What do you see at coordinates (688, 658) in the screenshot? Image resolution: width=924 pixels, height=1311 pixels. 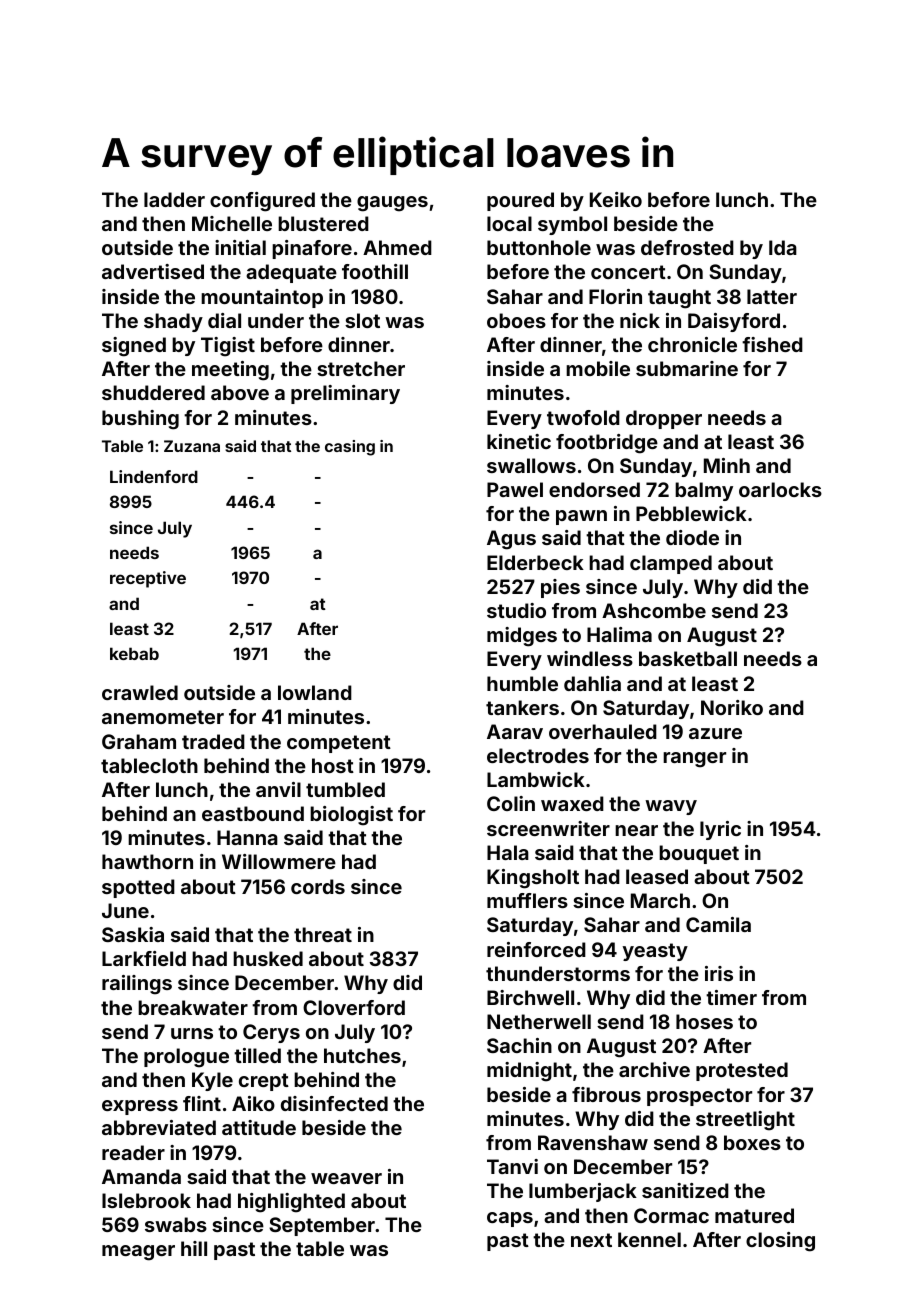 I see `basketball` at bounding box center [688, 658].
